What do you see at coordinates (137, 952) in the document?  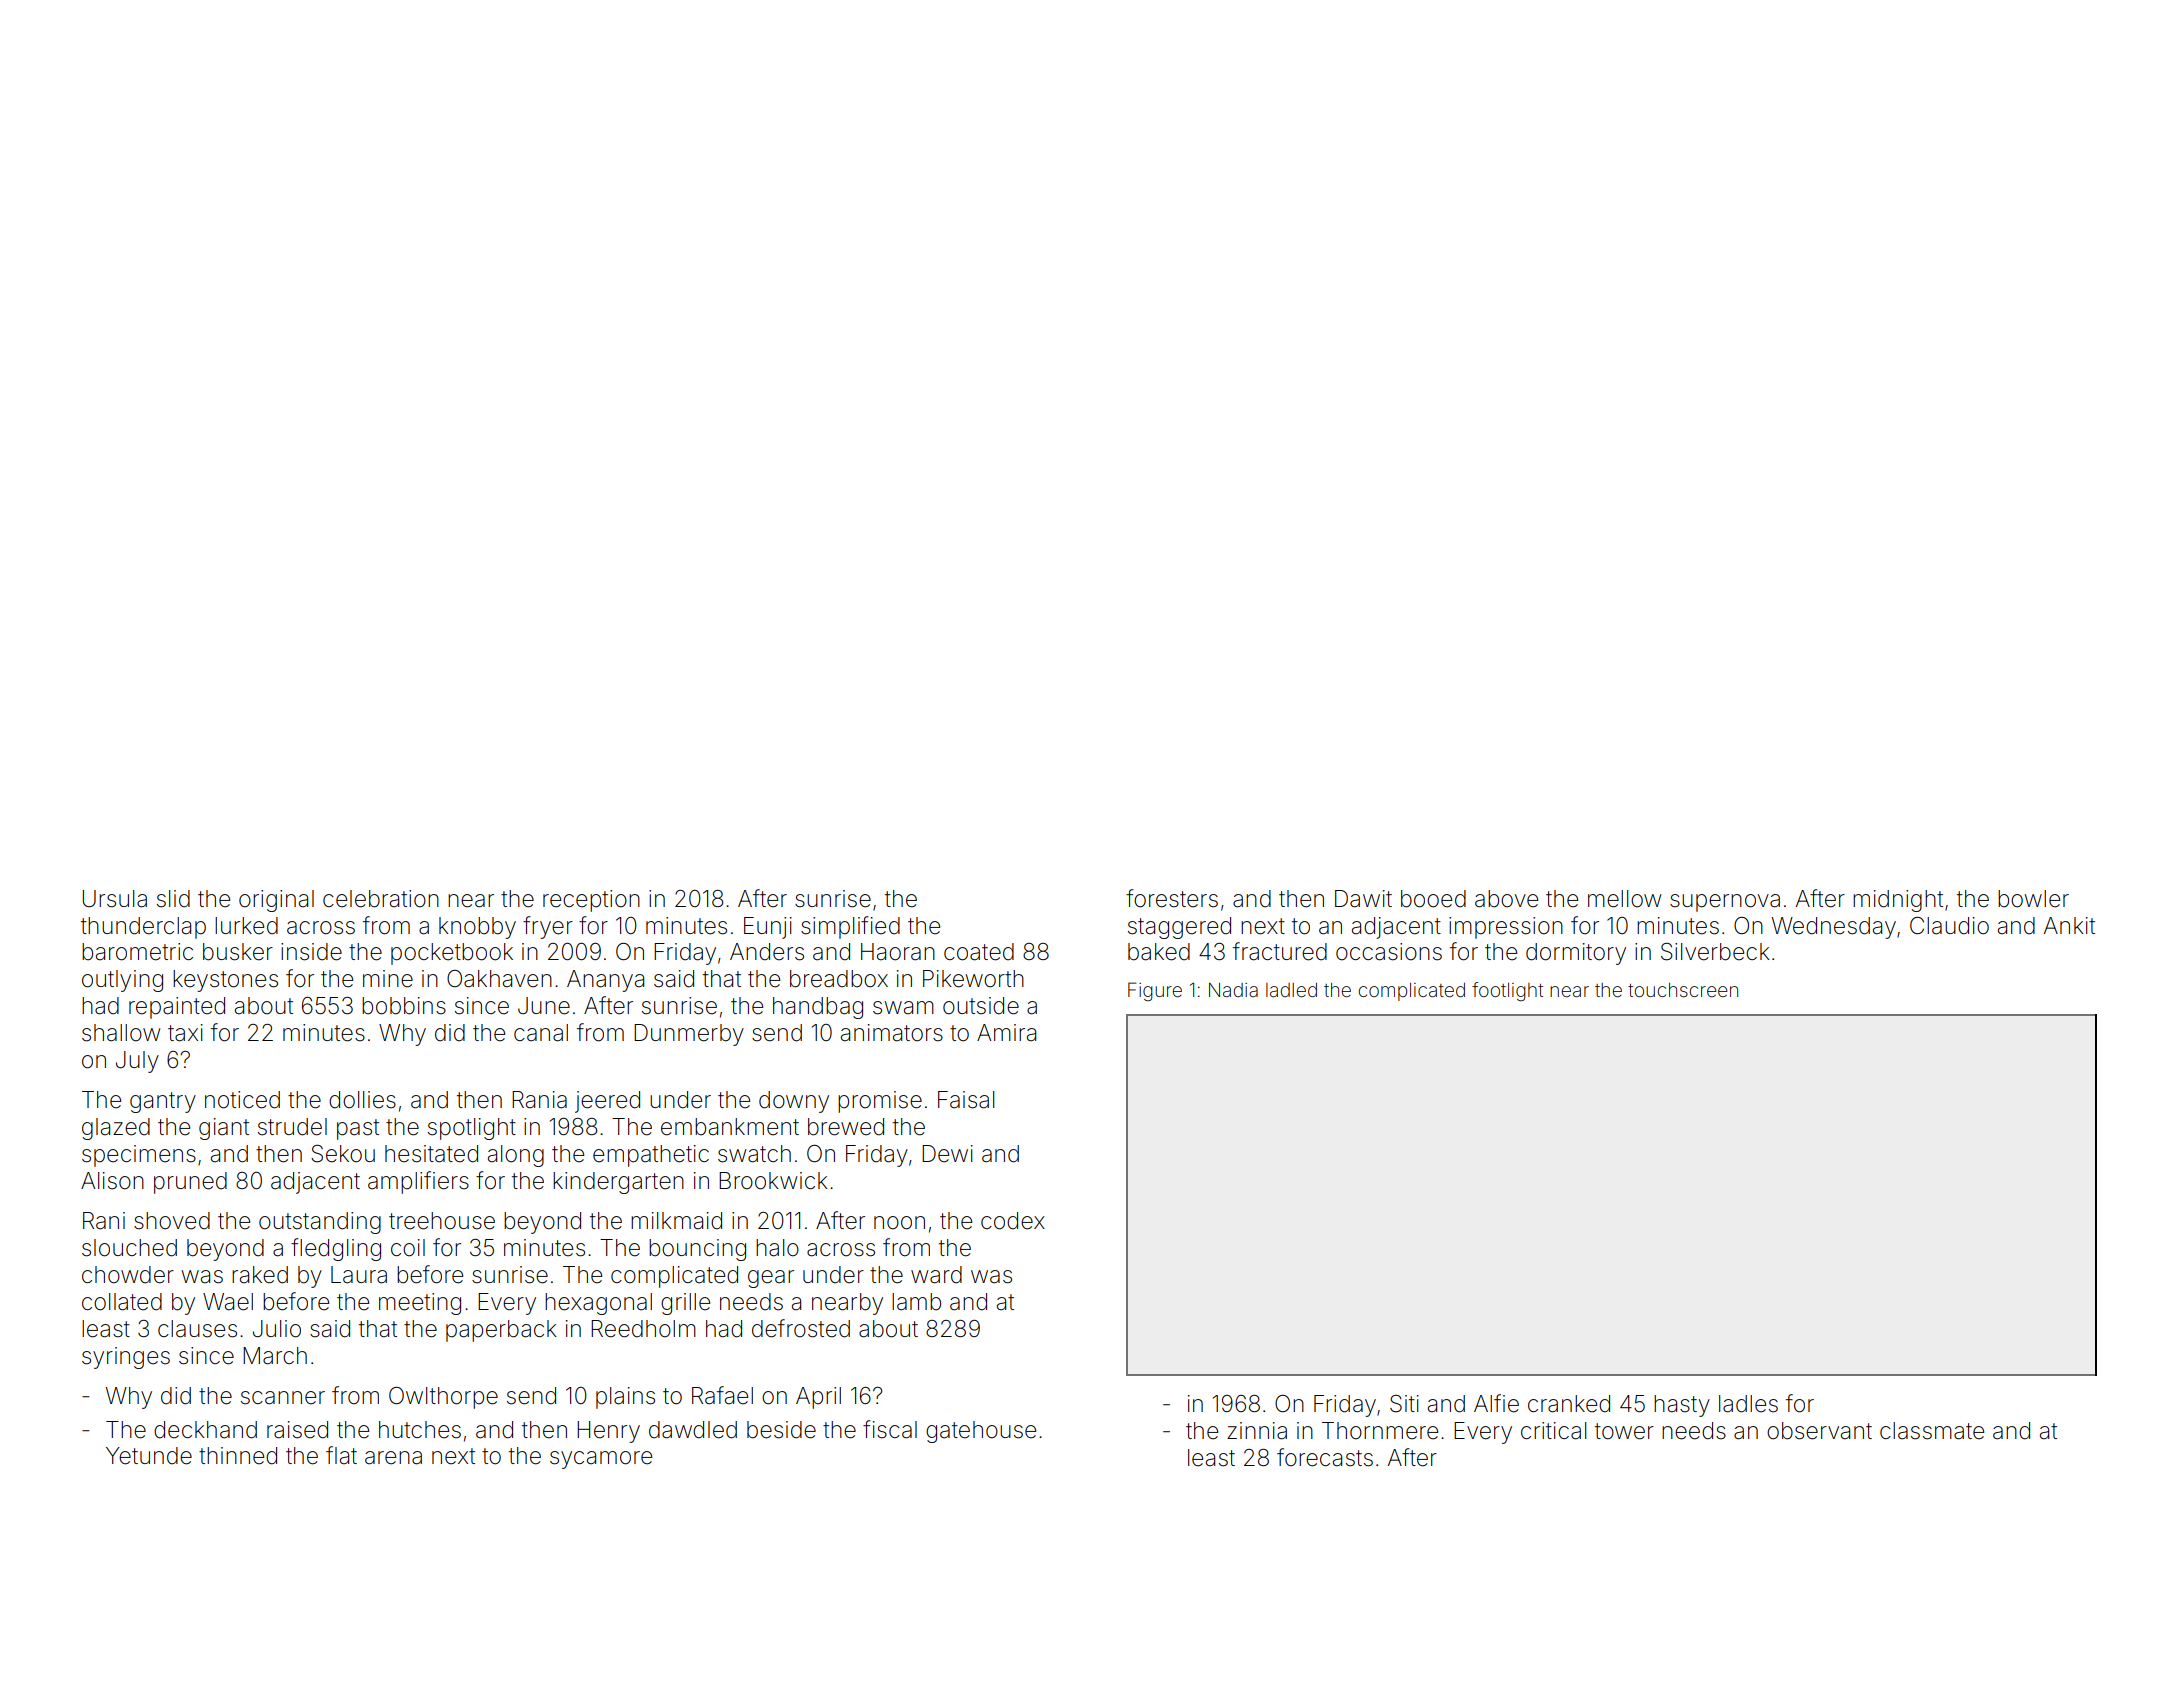 I see `barometric` at bounding box center [137, 952].
